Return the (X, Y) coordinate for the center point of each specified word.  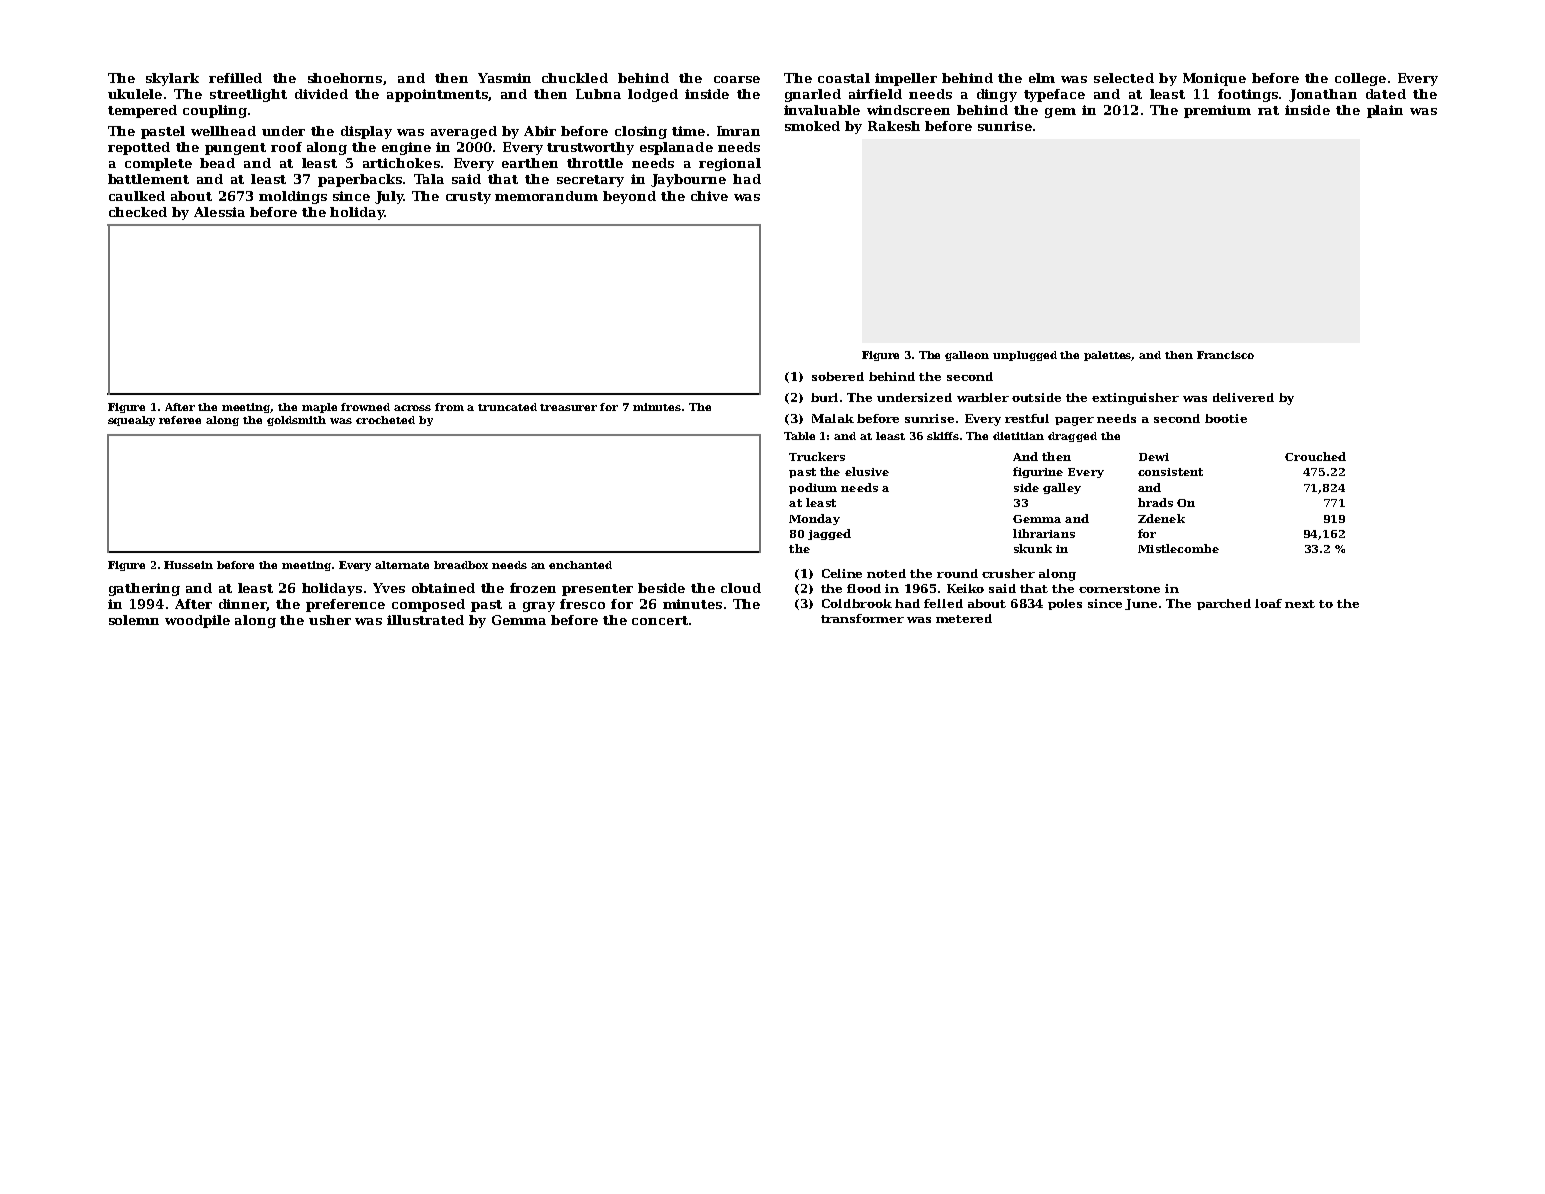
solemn (134, 620)
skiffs (943, 436)
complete (158, 164)
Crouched (1315, 456)
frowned (365, 407)
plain (1385, 111)
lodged (653, 95)
